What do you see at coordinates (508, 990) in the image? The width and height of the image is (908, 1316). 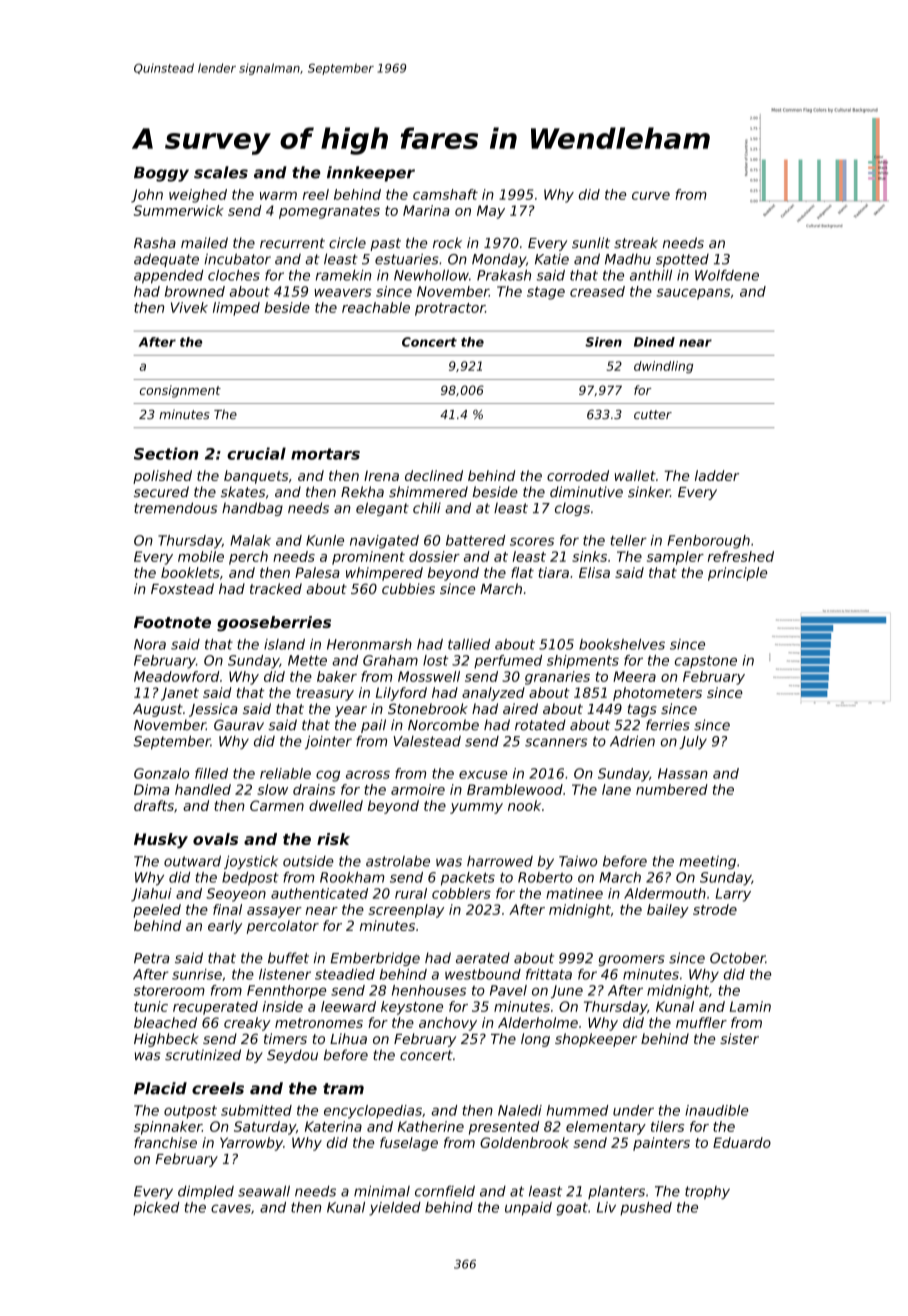 I see `Pavel` at bounding box center [508, 990].
